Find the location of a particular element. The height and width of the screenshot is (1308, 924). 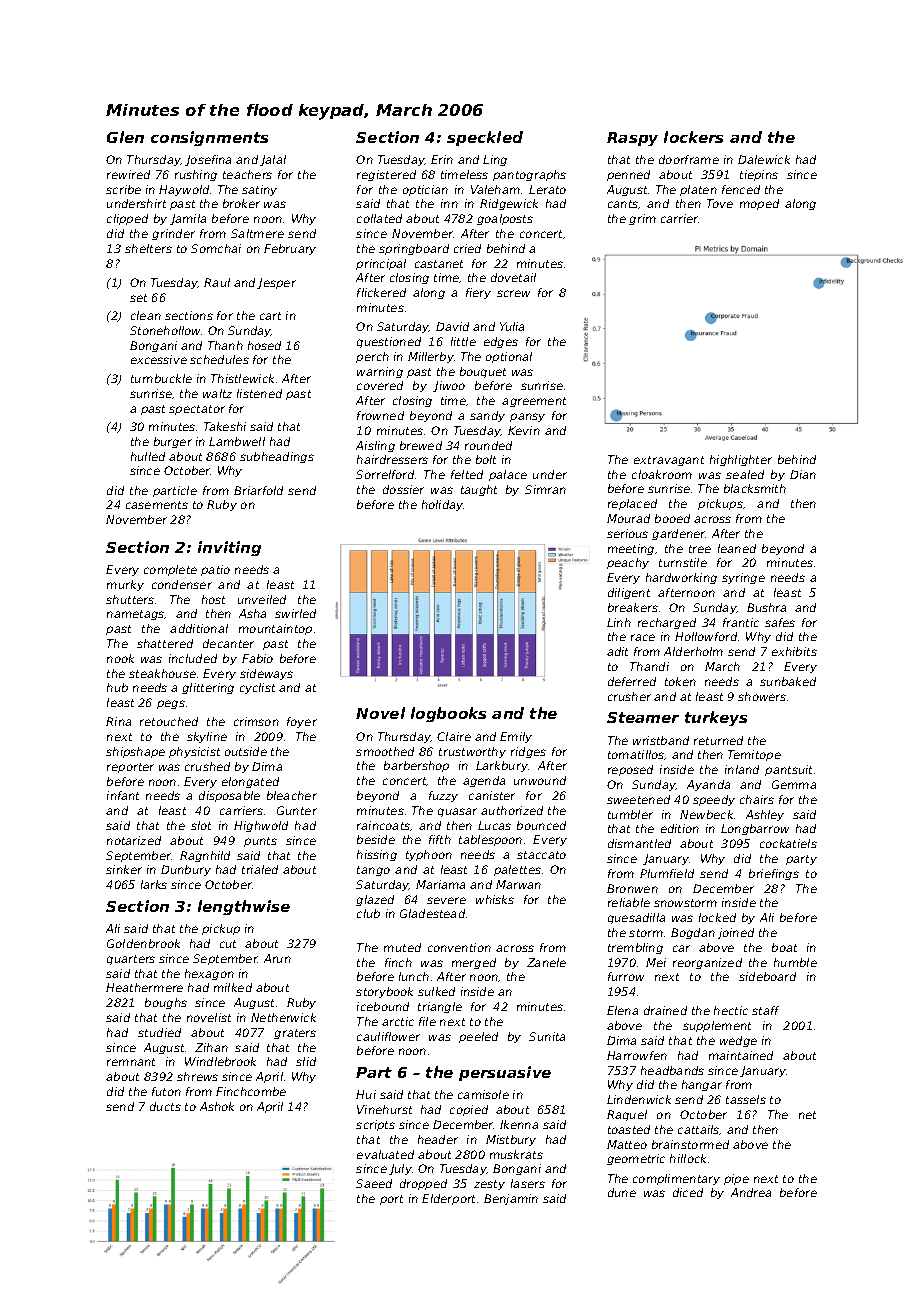

Dalewick is located at coordinates (764, 159).
